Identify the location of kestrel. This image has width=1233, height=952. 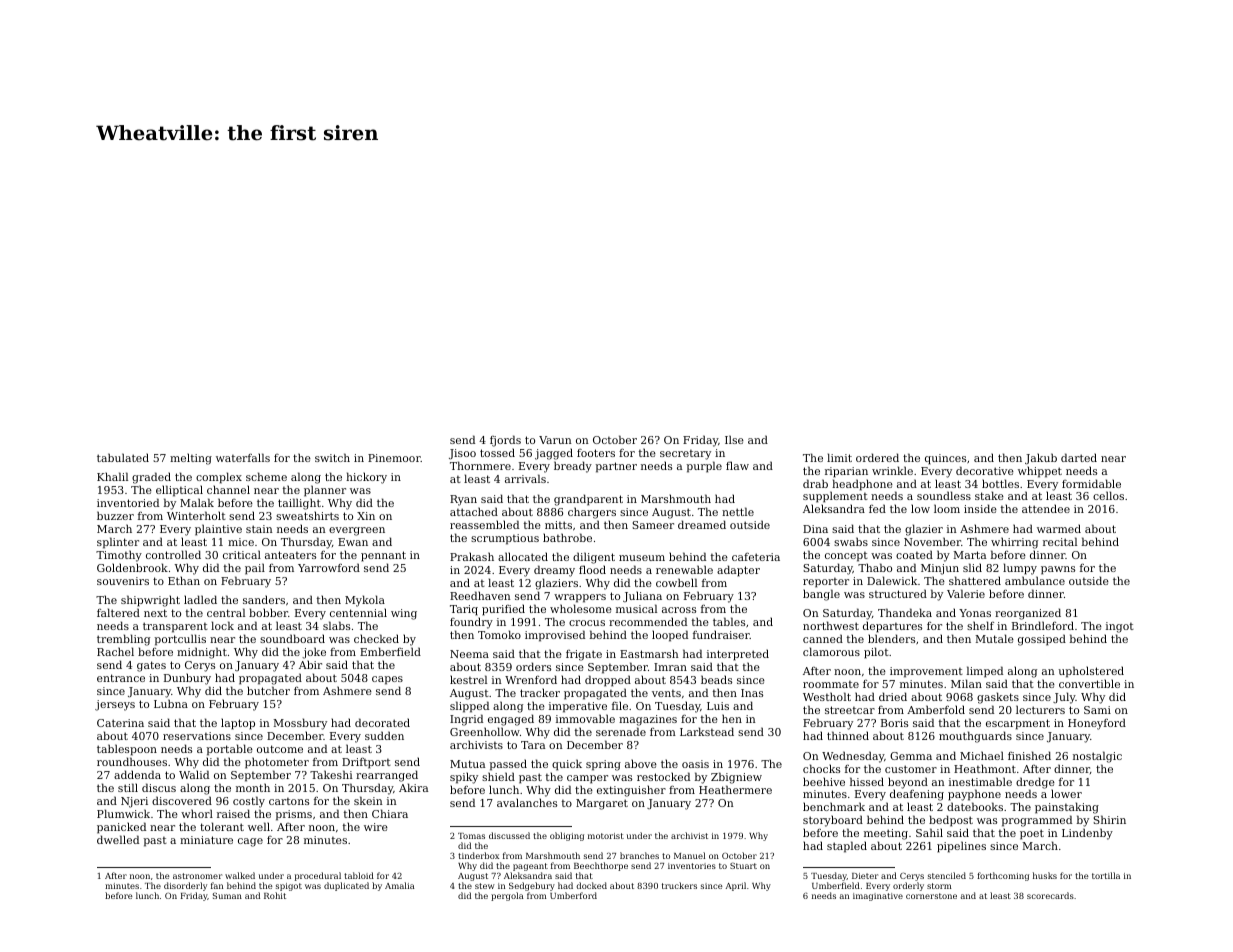
(468, 679).
